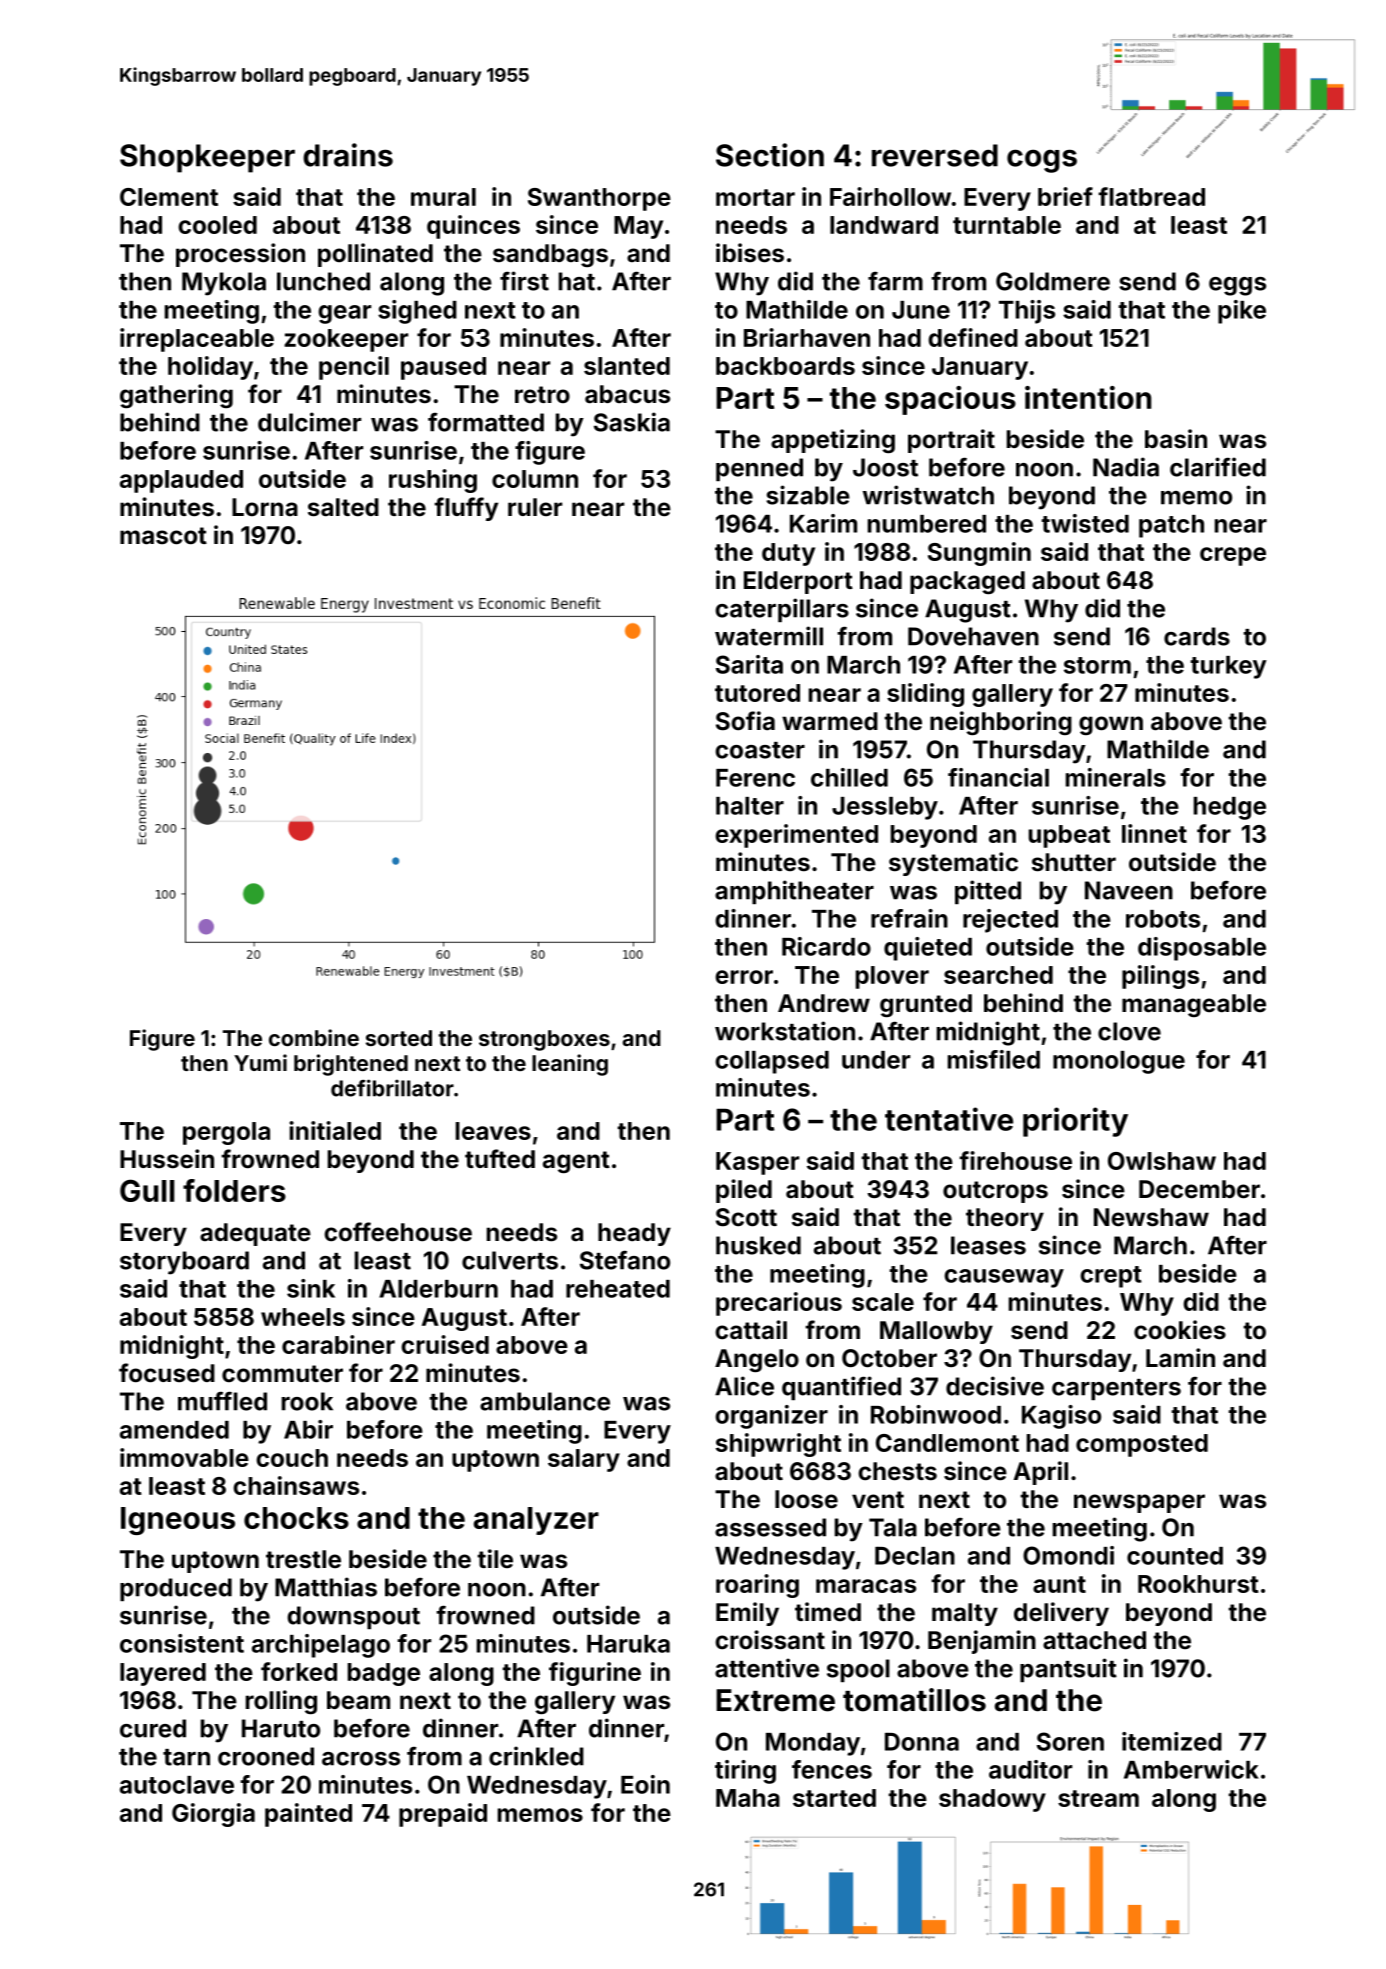  Describe the element at coordinates (217, 225) in the document. I see `cooled` at that location.
